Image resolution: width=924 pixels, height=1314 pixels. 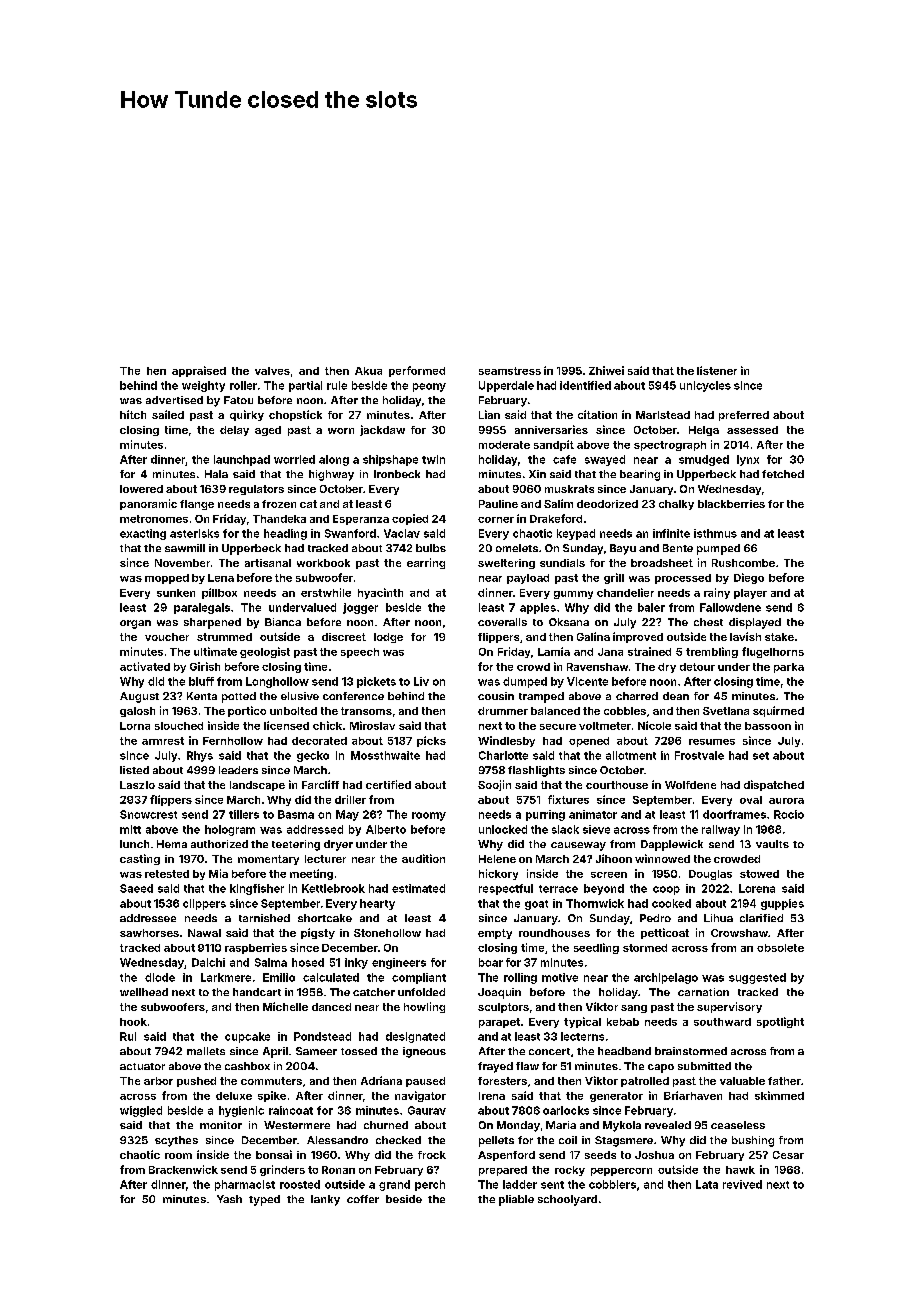 What do you see at coordinates (606, 370) in the image?
I see `Zhiwei` at bounding box center [606, 370].
